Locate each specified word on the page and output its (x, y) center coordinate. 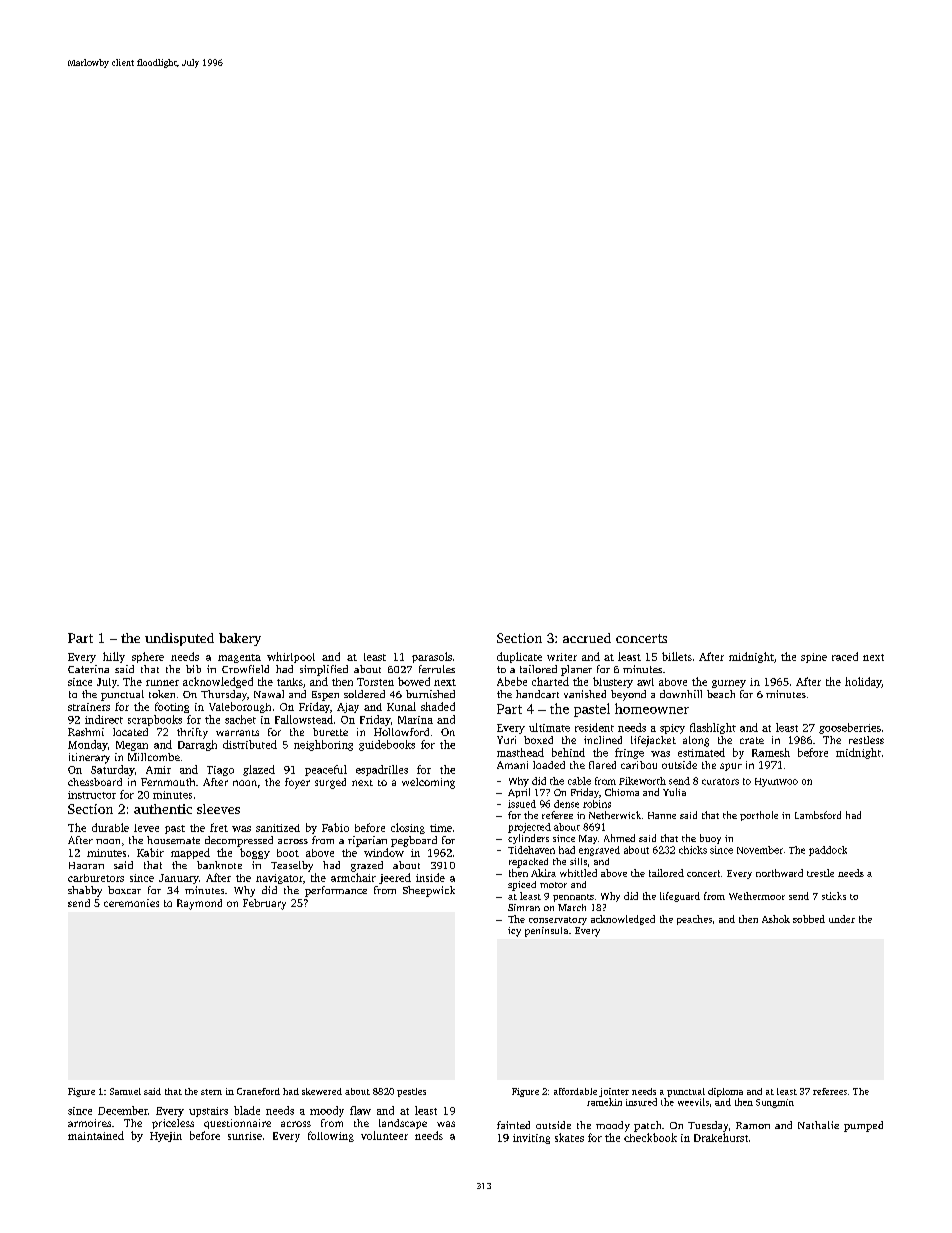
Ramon (753, 1125)
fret (219, 827)
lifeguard (680, 897)
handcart (537, 694)
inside (430, 877)
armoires (89, 1123)
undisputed (179, 639)
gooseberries (850, 728)
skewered (322, 1091)
